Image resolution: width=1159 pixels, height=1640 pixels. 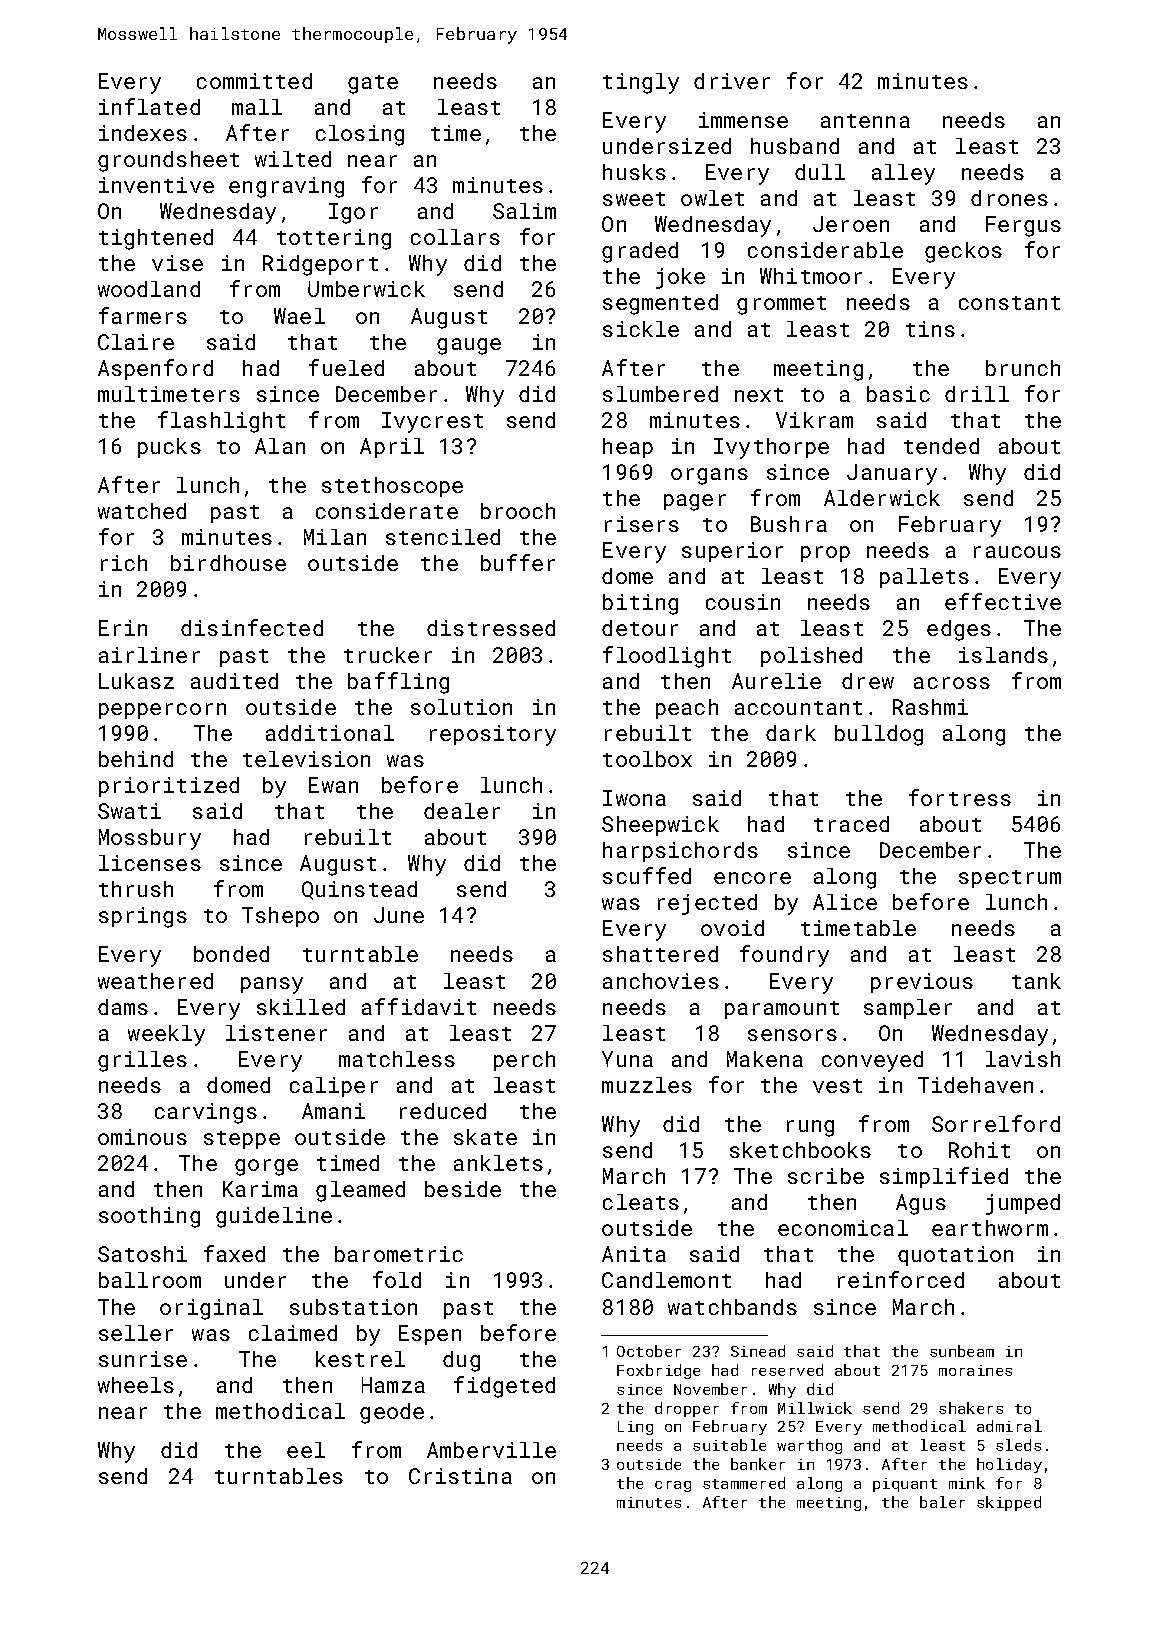 What do you see at coordinates (136, 1333) in the image?
I see `seller` at bounding box center [136, 1333].
